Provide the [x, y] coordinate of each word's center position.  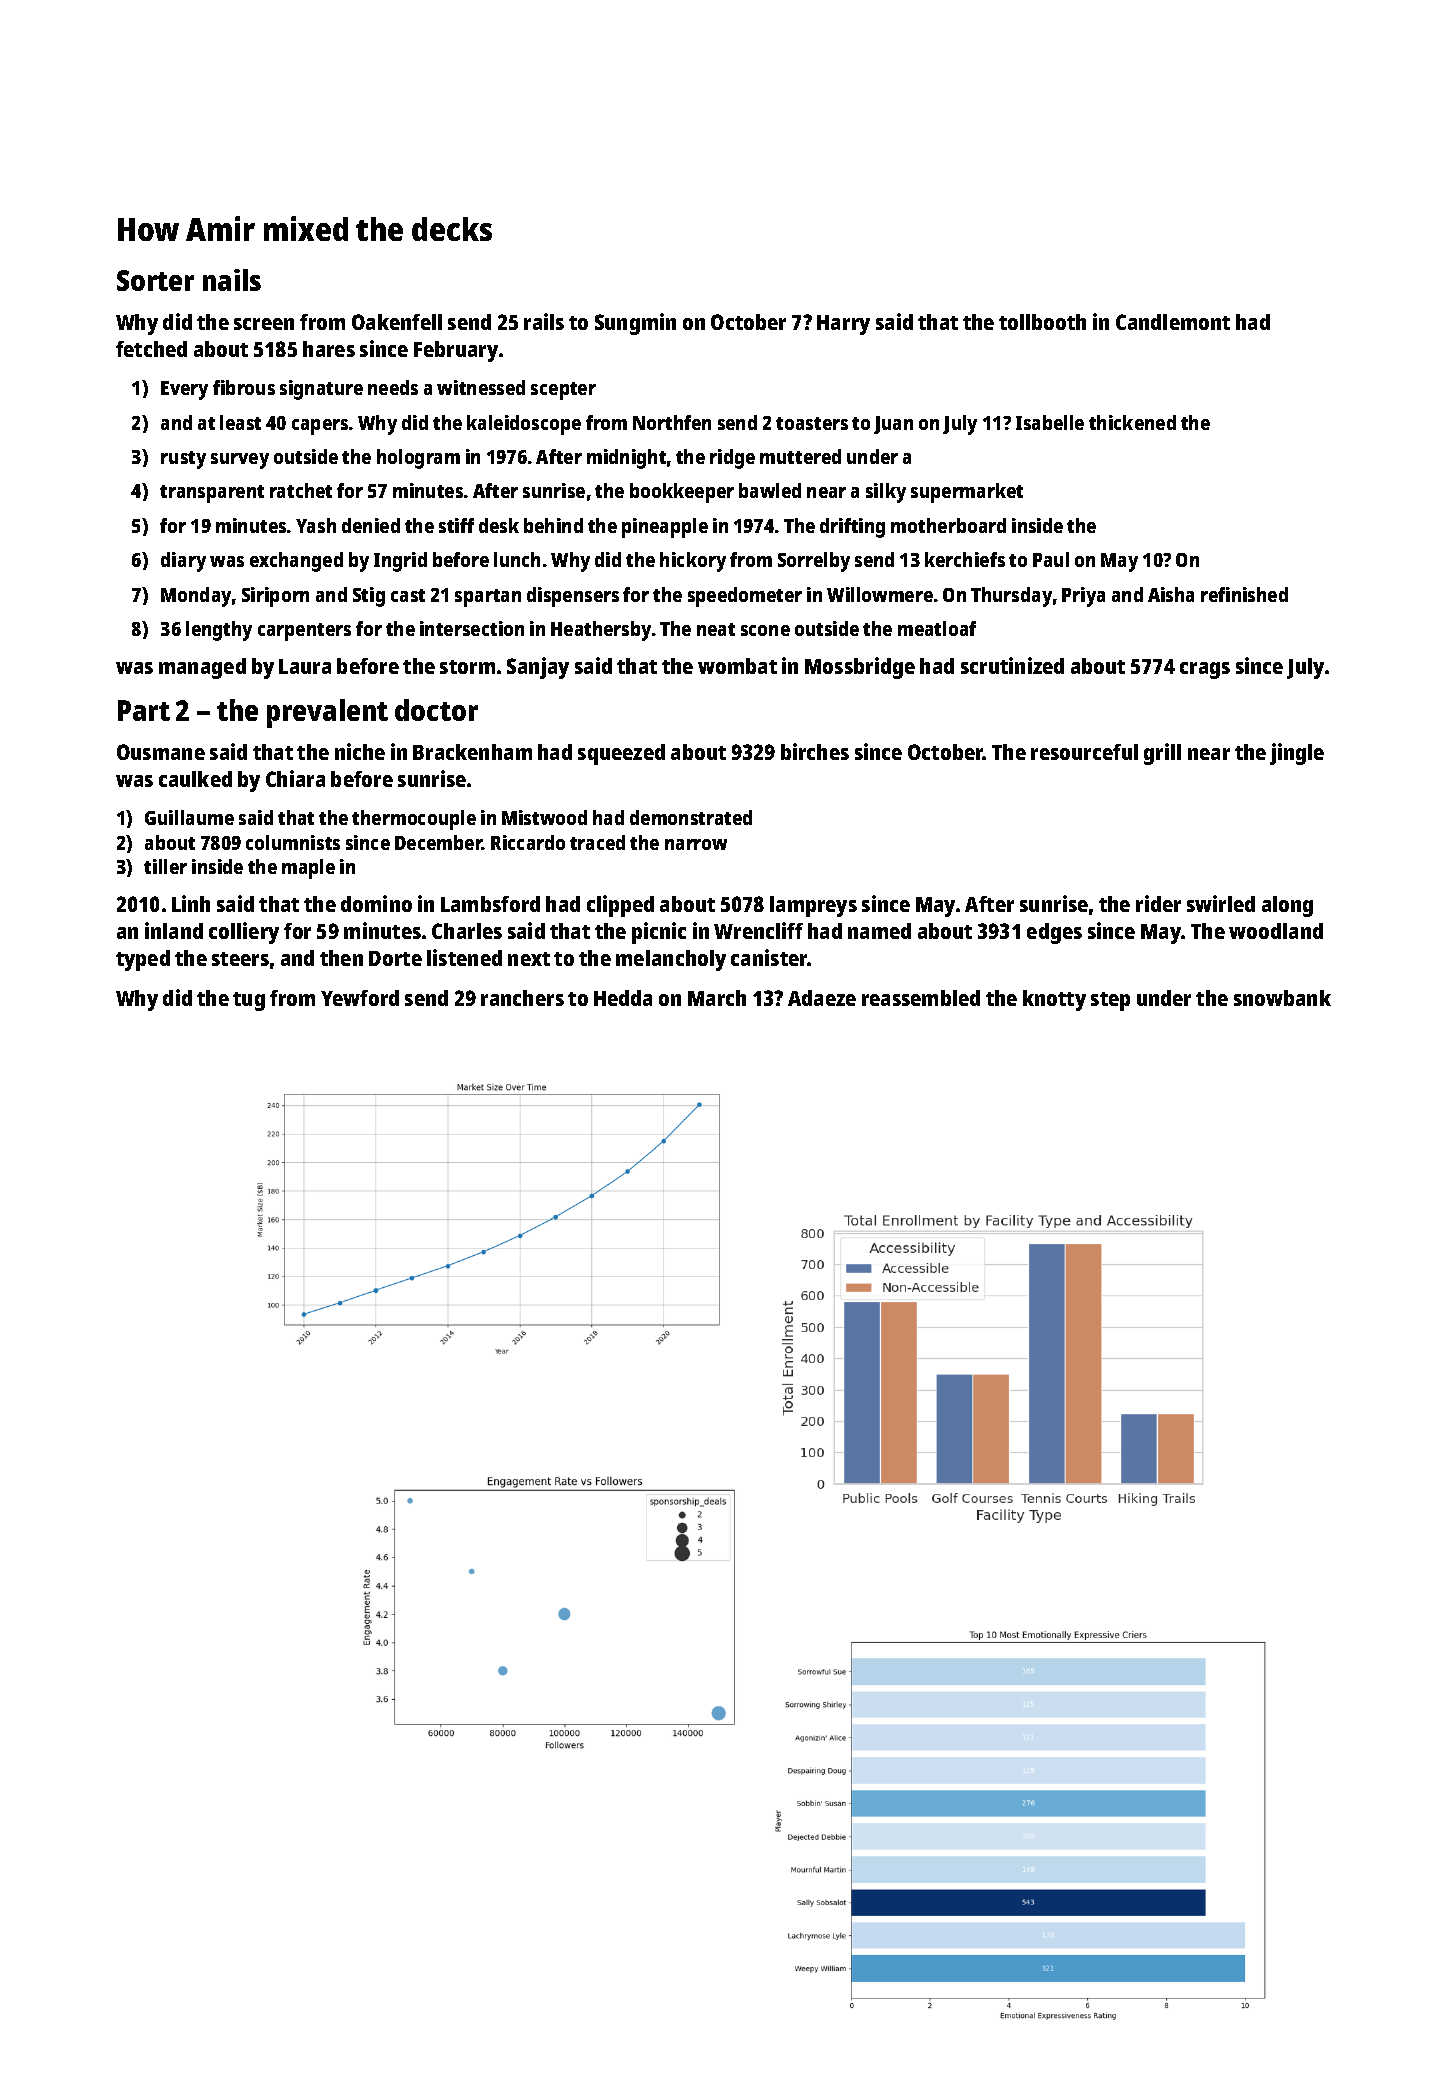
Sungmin [635, 324]
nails [232, 280]
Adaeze [822, 998]
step [1110, 1001]
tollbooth [1042, 322]
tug [249, 1001]
